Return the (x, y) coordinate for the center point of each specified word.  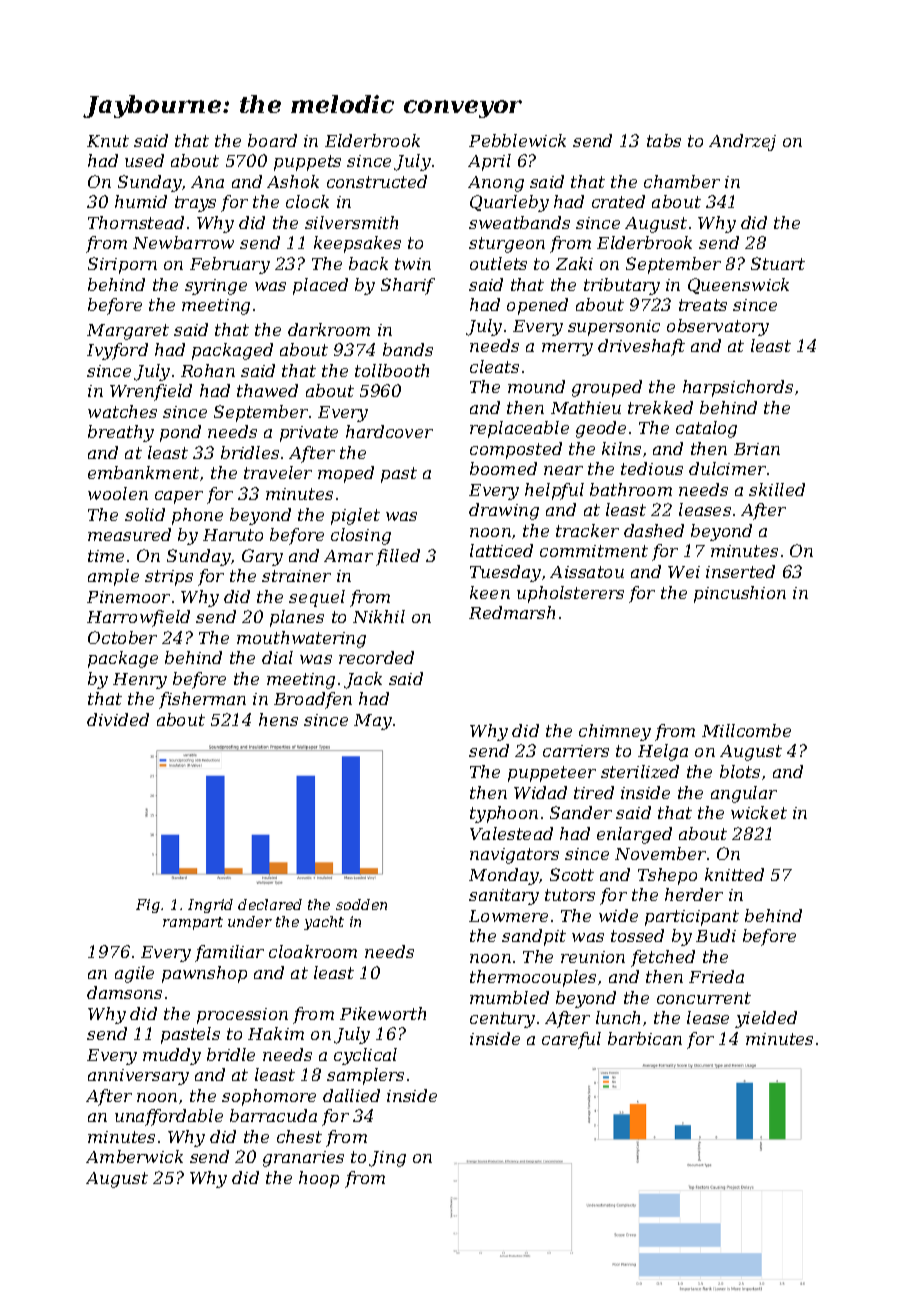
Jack (363, 680)
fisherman (202, 700)
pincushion (740, 594)
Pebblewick (517, 140)
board (272, 140)
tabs (664, 140)
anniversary (138, 1077)
